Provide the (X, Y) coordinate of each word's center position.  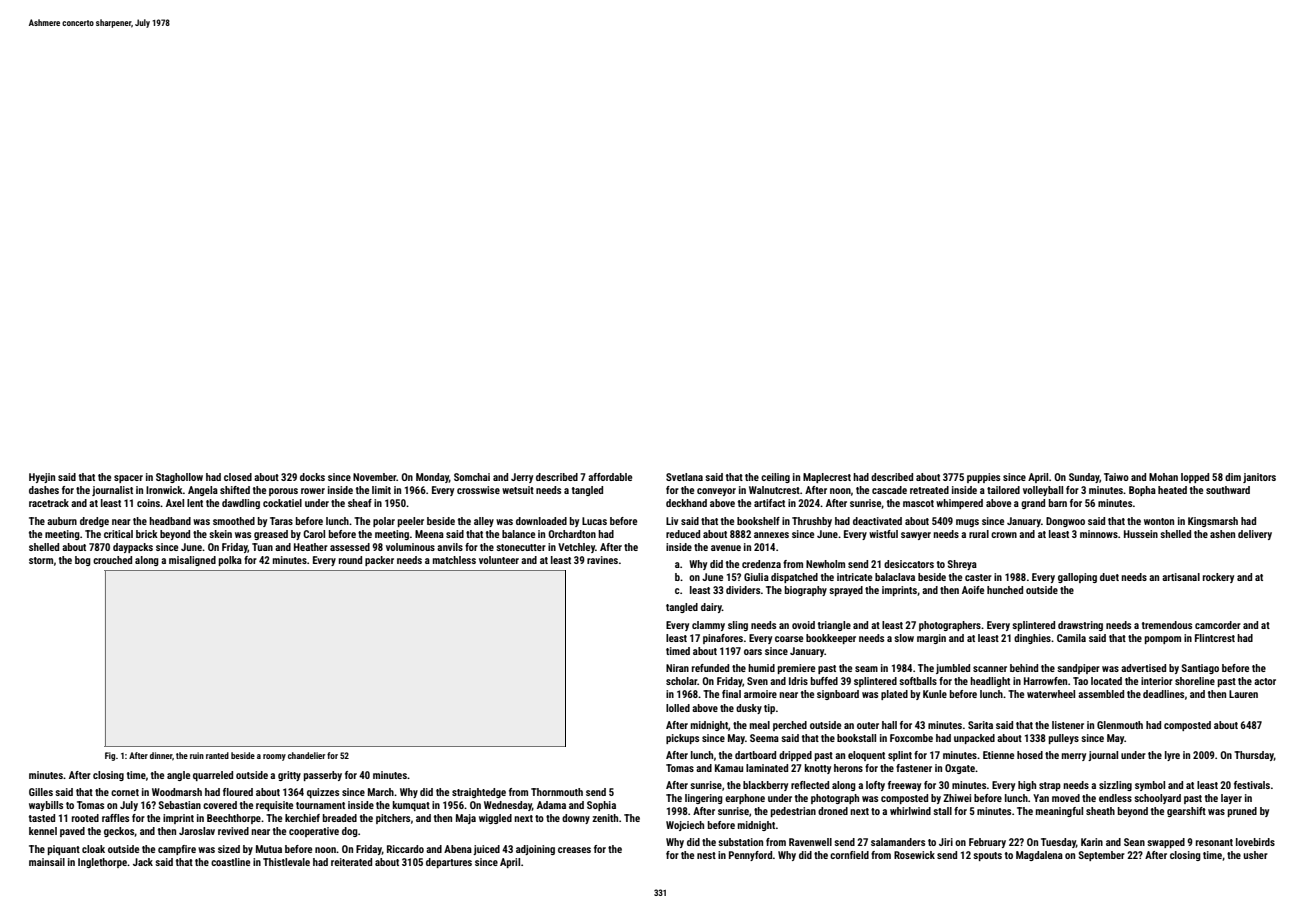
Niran (677, 668)
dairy (711, 608)
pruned (1242, 812)
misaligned (192, 561)
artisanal (1181, 577)
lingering (704, 799)
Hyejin (42, 478)
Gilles (41, 792)
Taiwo (1116, 477)
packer (379, 561)
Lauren (1243, 694)
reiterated (351, 862)
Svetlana (684, 477)
